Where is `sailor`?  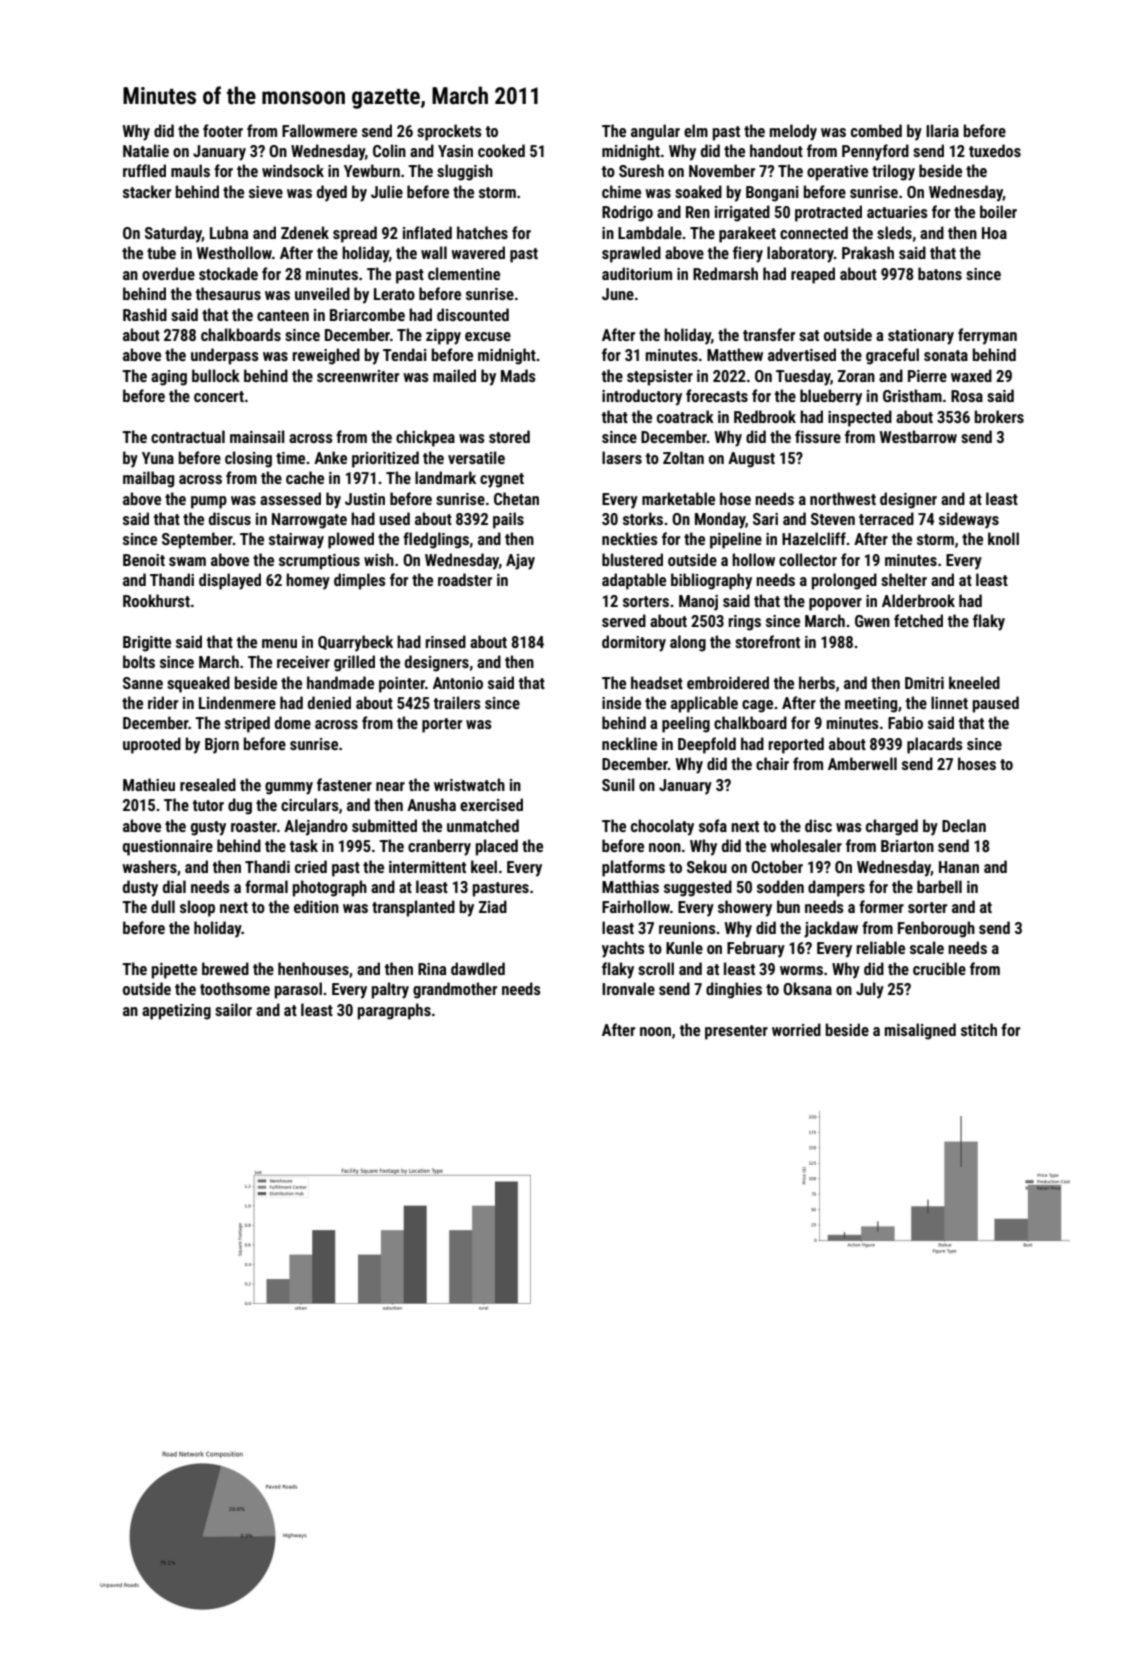
sailor is located at coordinates (233, 1009).
